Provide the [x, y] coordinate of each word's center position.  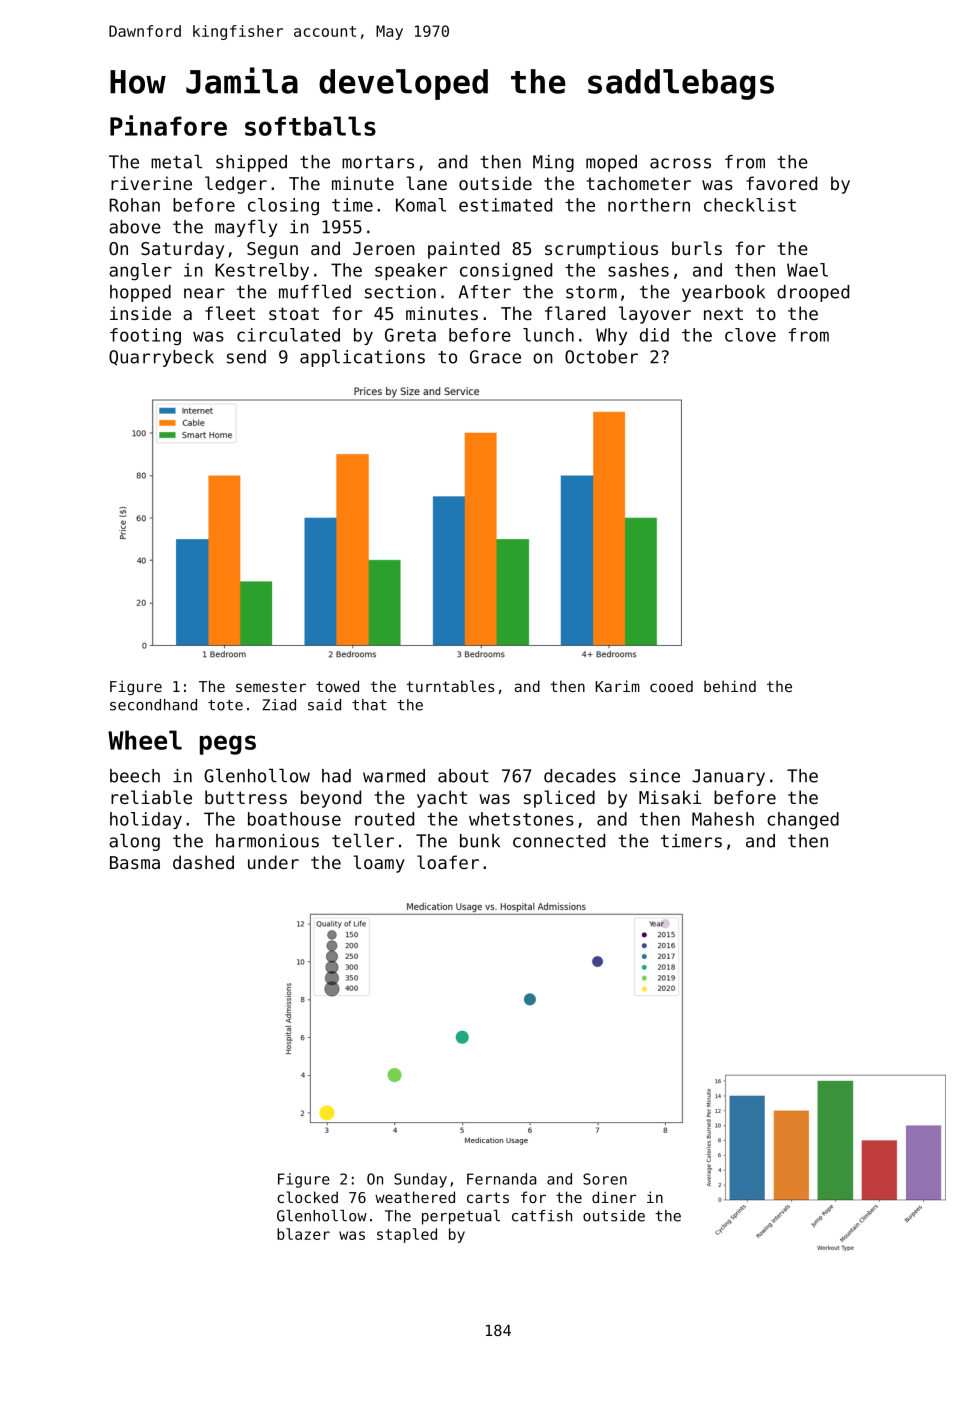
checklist [750, 205]
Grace [495, 357]
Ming [553, 163]
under [273, 862]
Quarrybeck [161, 358]
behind [730, 686]
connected [559, 841]
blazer [303, 1234]
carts [488, 1197]
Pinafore [168, 125]
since [655, 776]
